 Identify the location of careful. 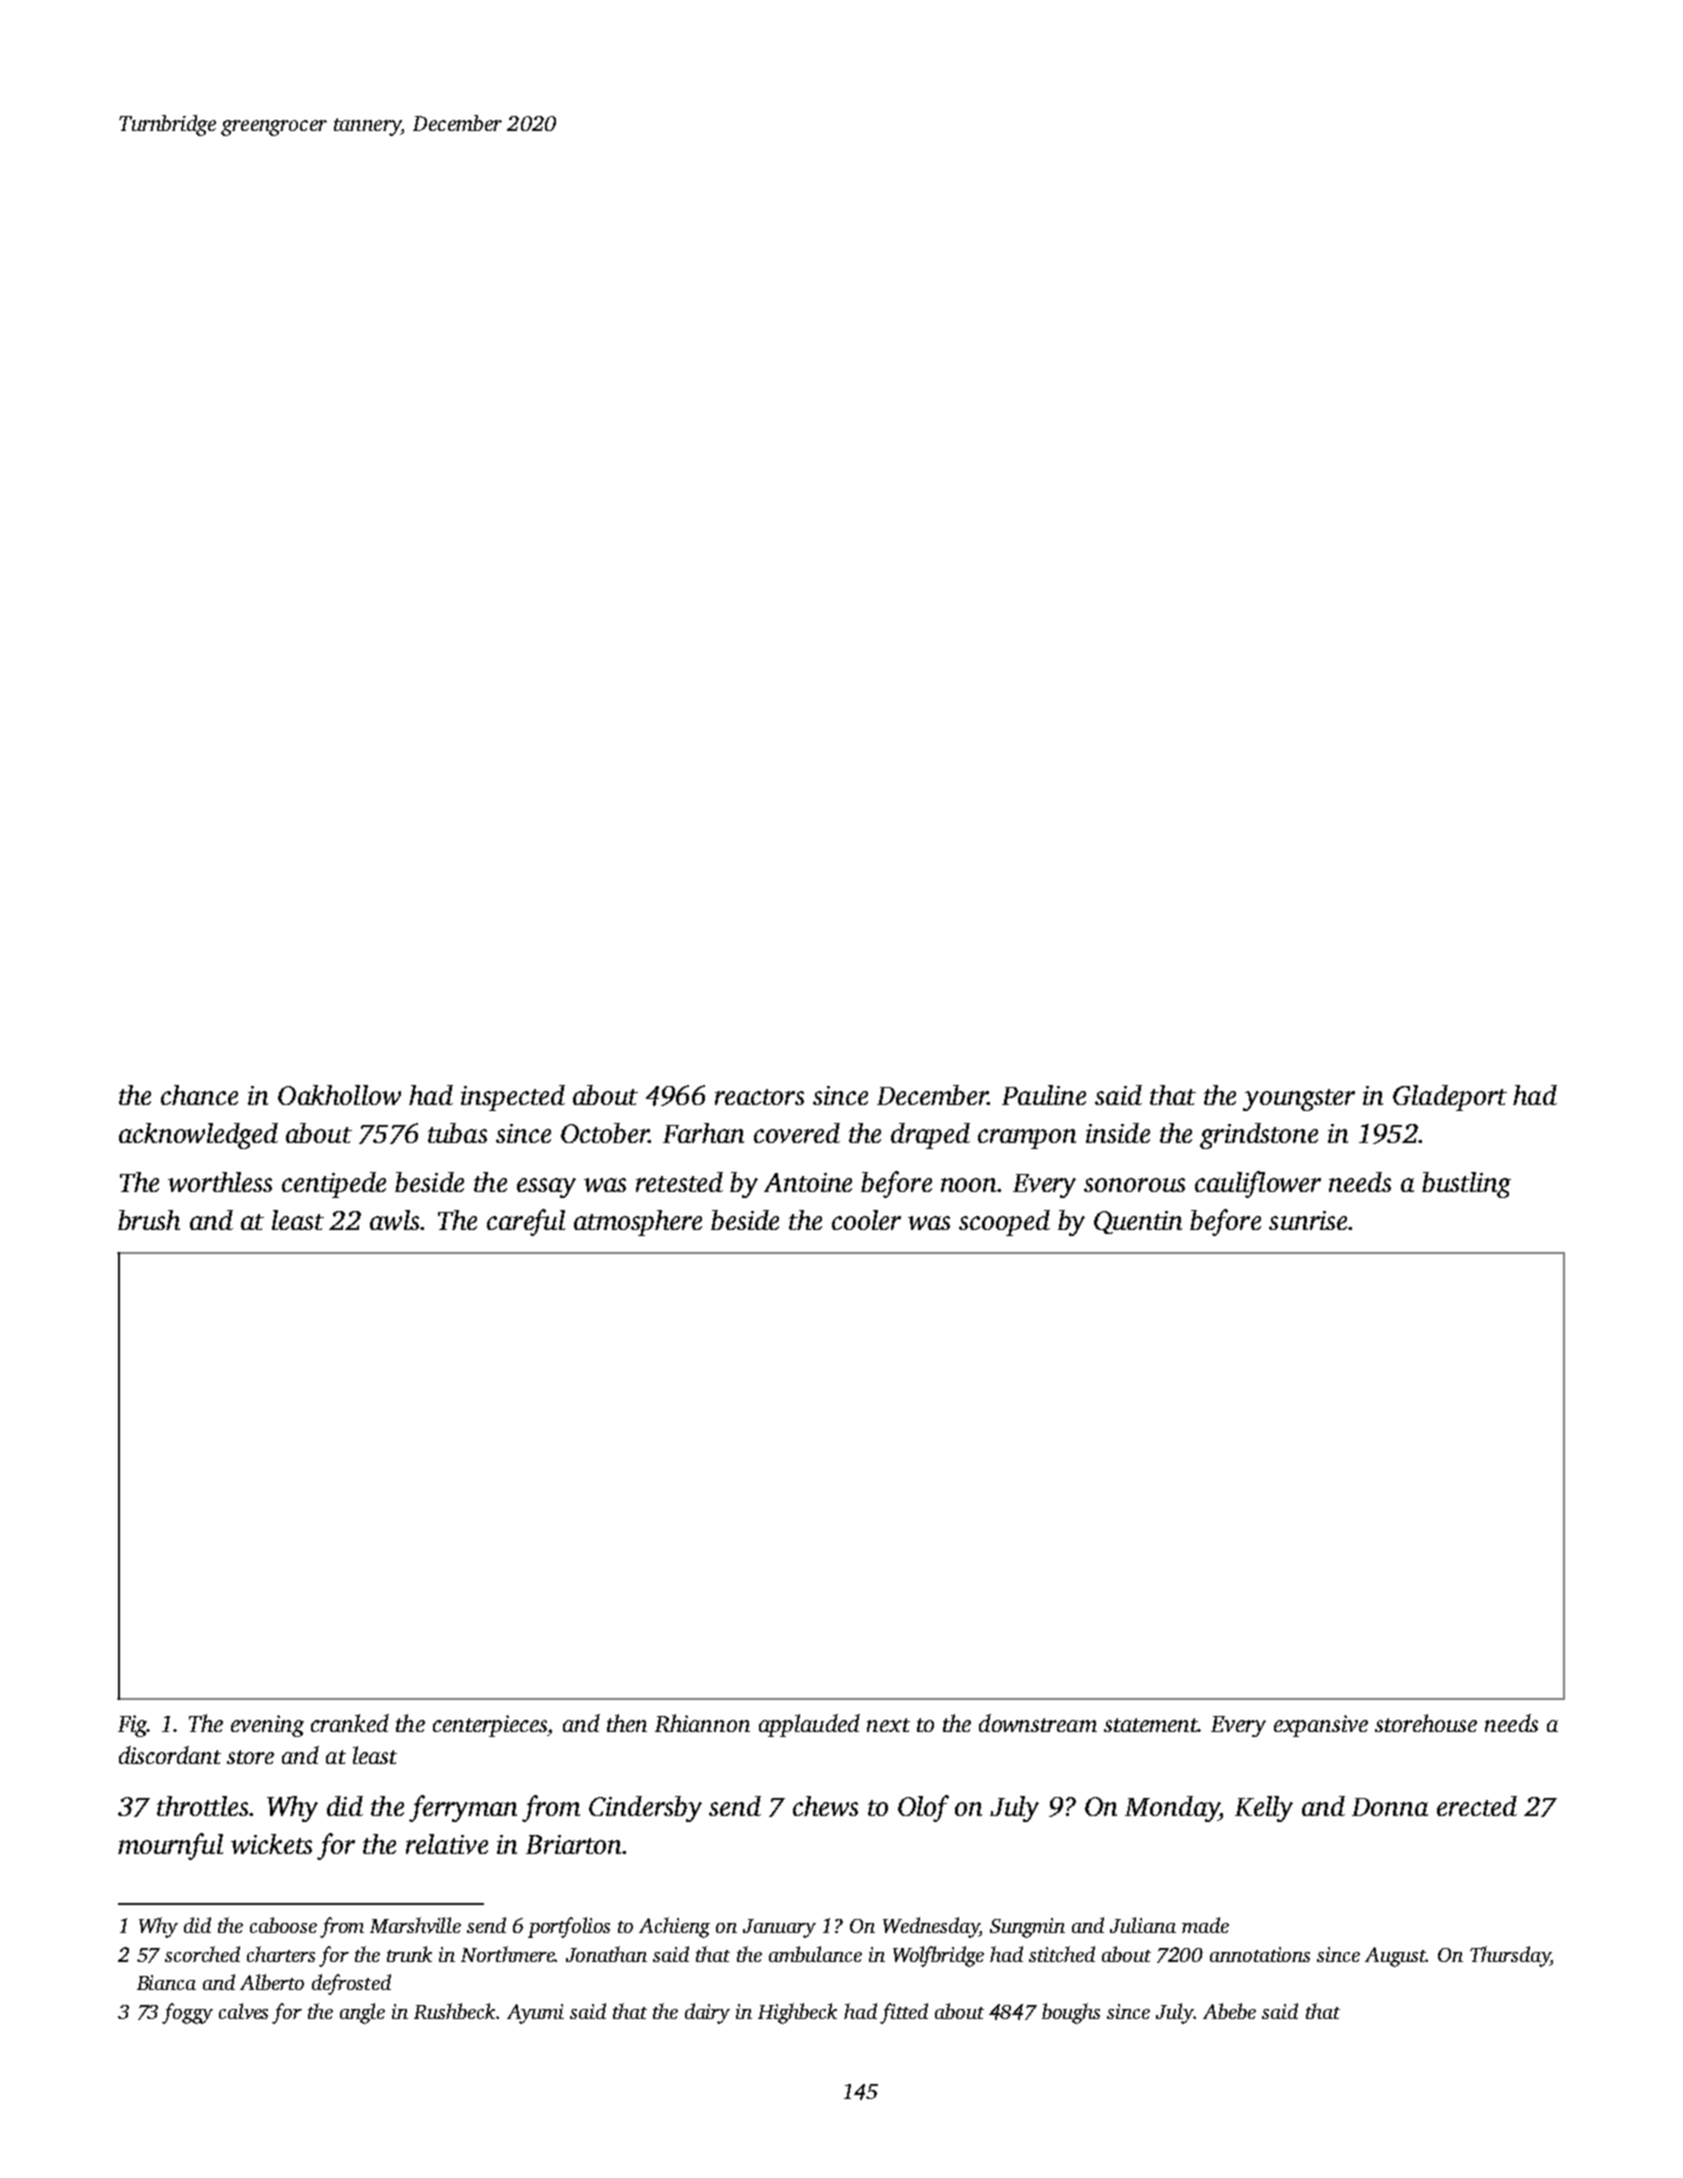
(526, 1222).
